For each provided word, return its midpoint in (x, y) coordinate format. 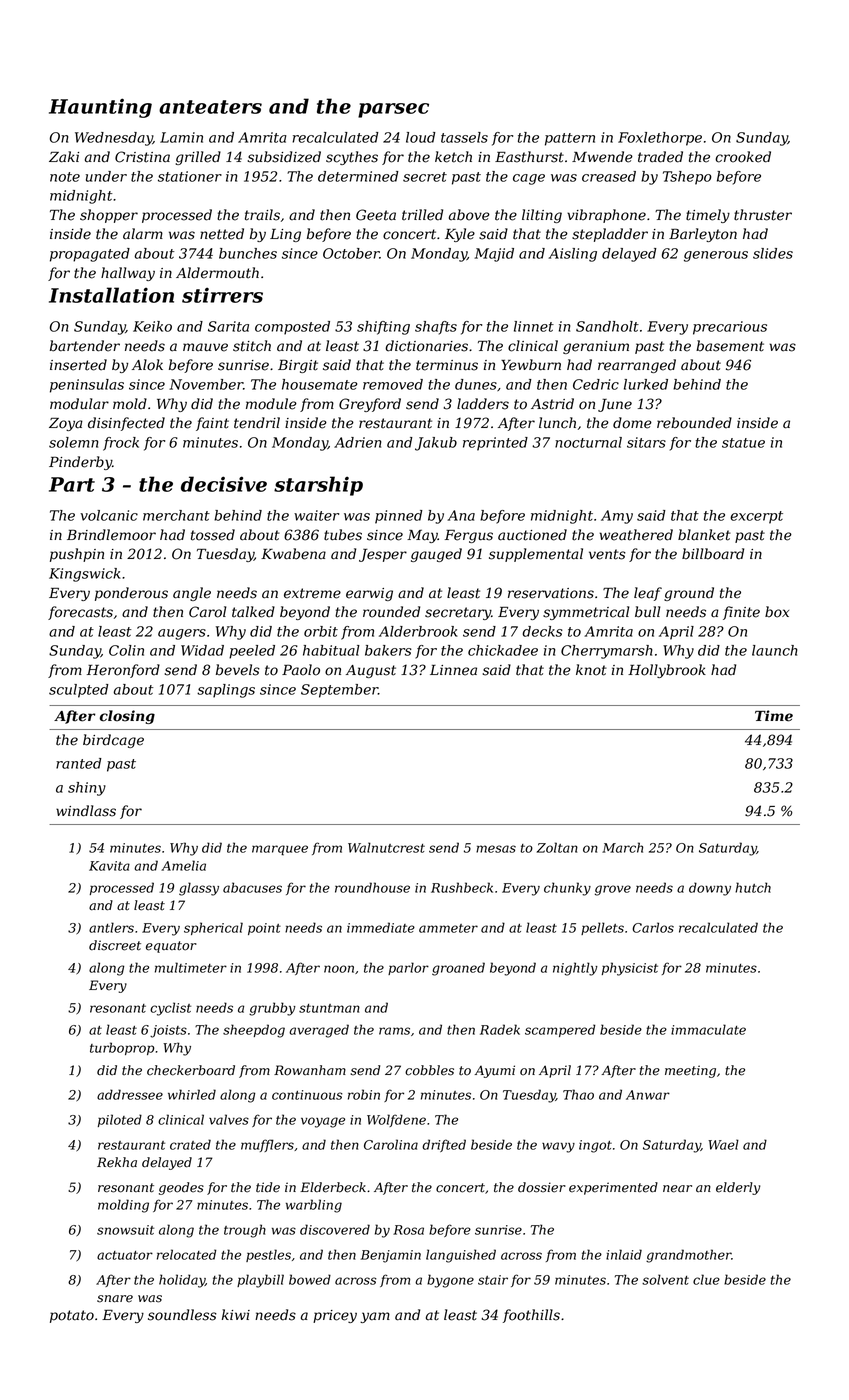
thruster (763, 215)
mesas (496, 849)
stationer (190, 176)
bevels (238, 670)
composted (292, 328)
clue (706, 1279)
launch (775, 650)
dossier (542, 1187)
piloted (120, 1120)
